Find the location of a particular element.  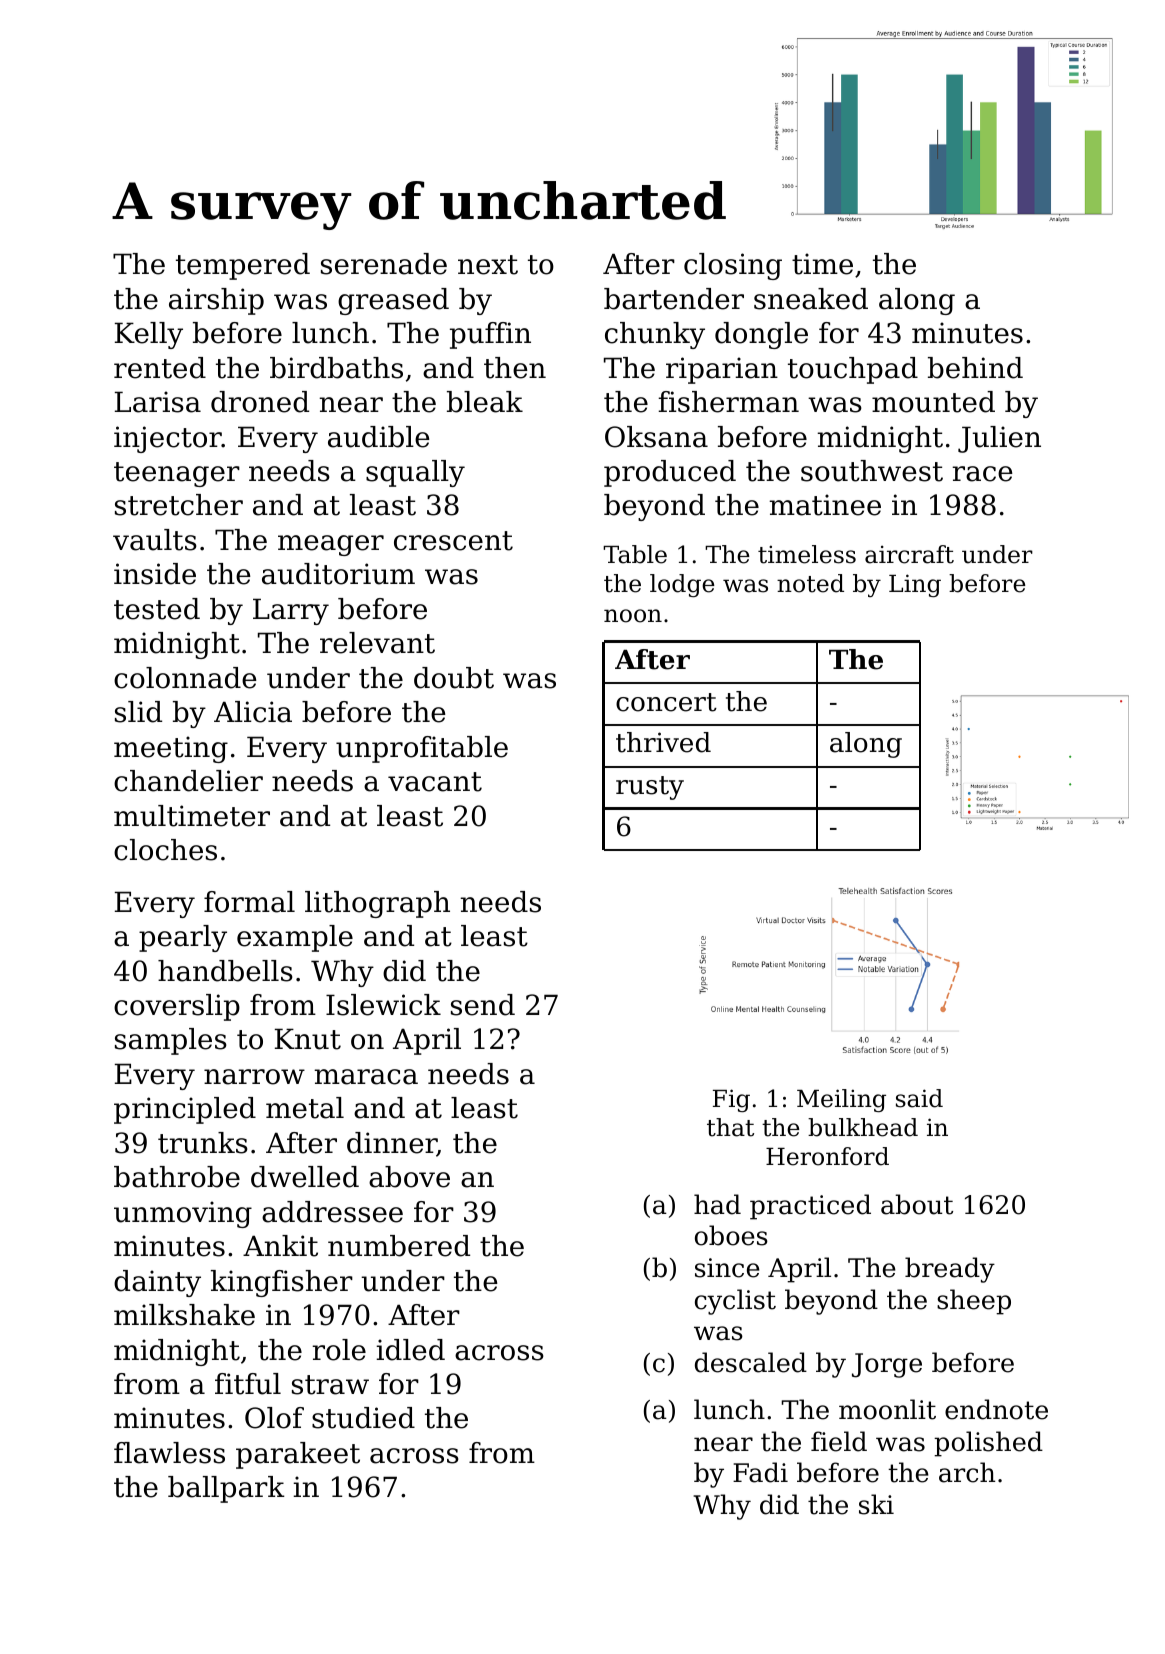

Fadi is located at coordinates (760, 1472).
